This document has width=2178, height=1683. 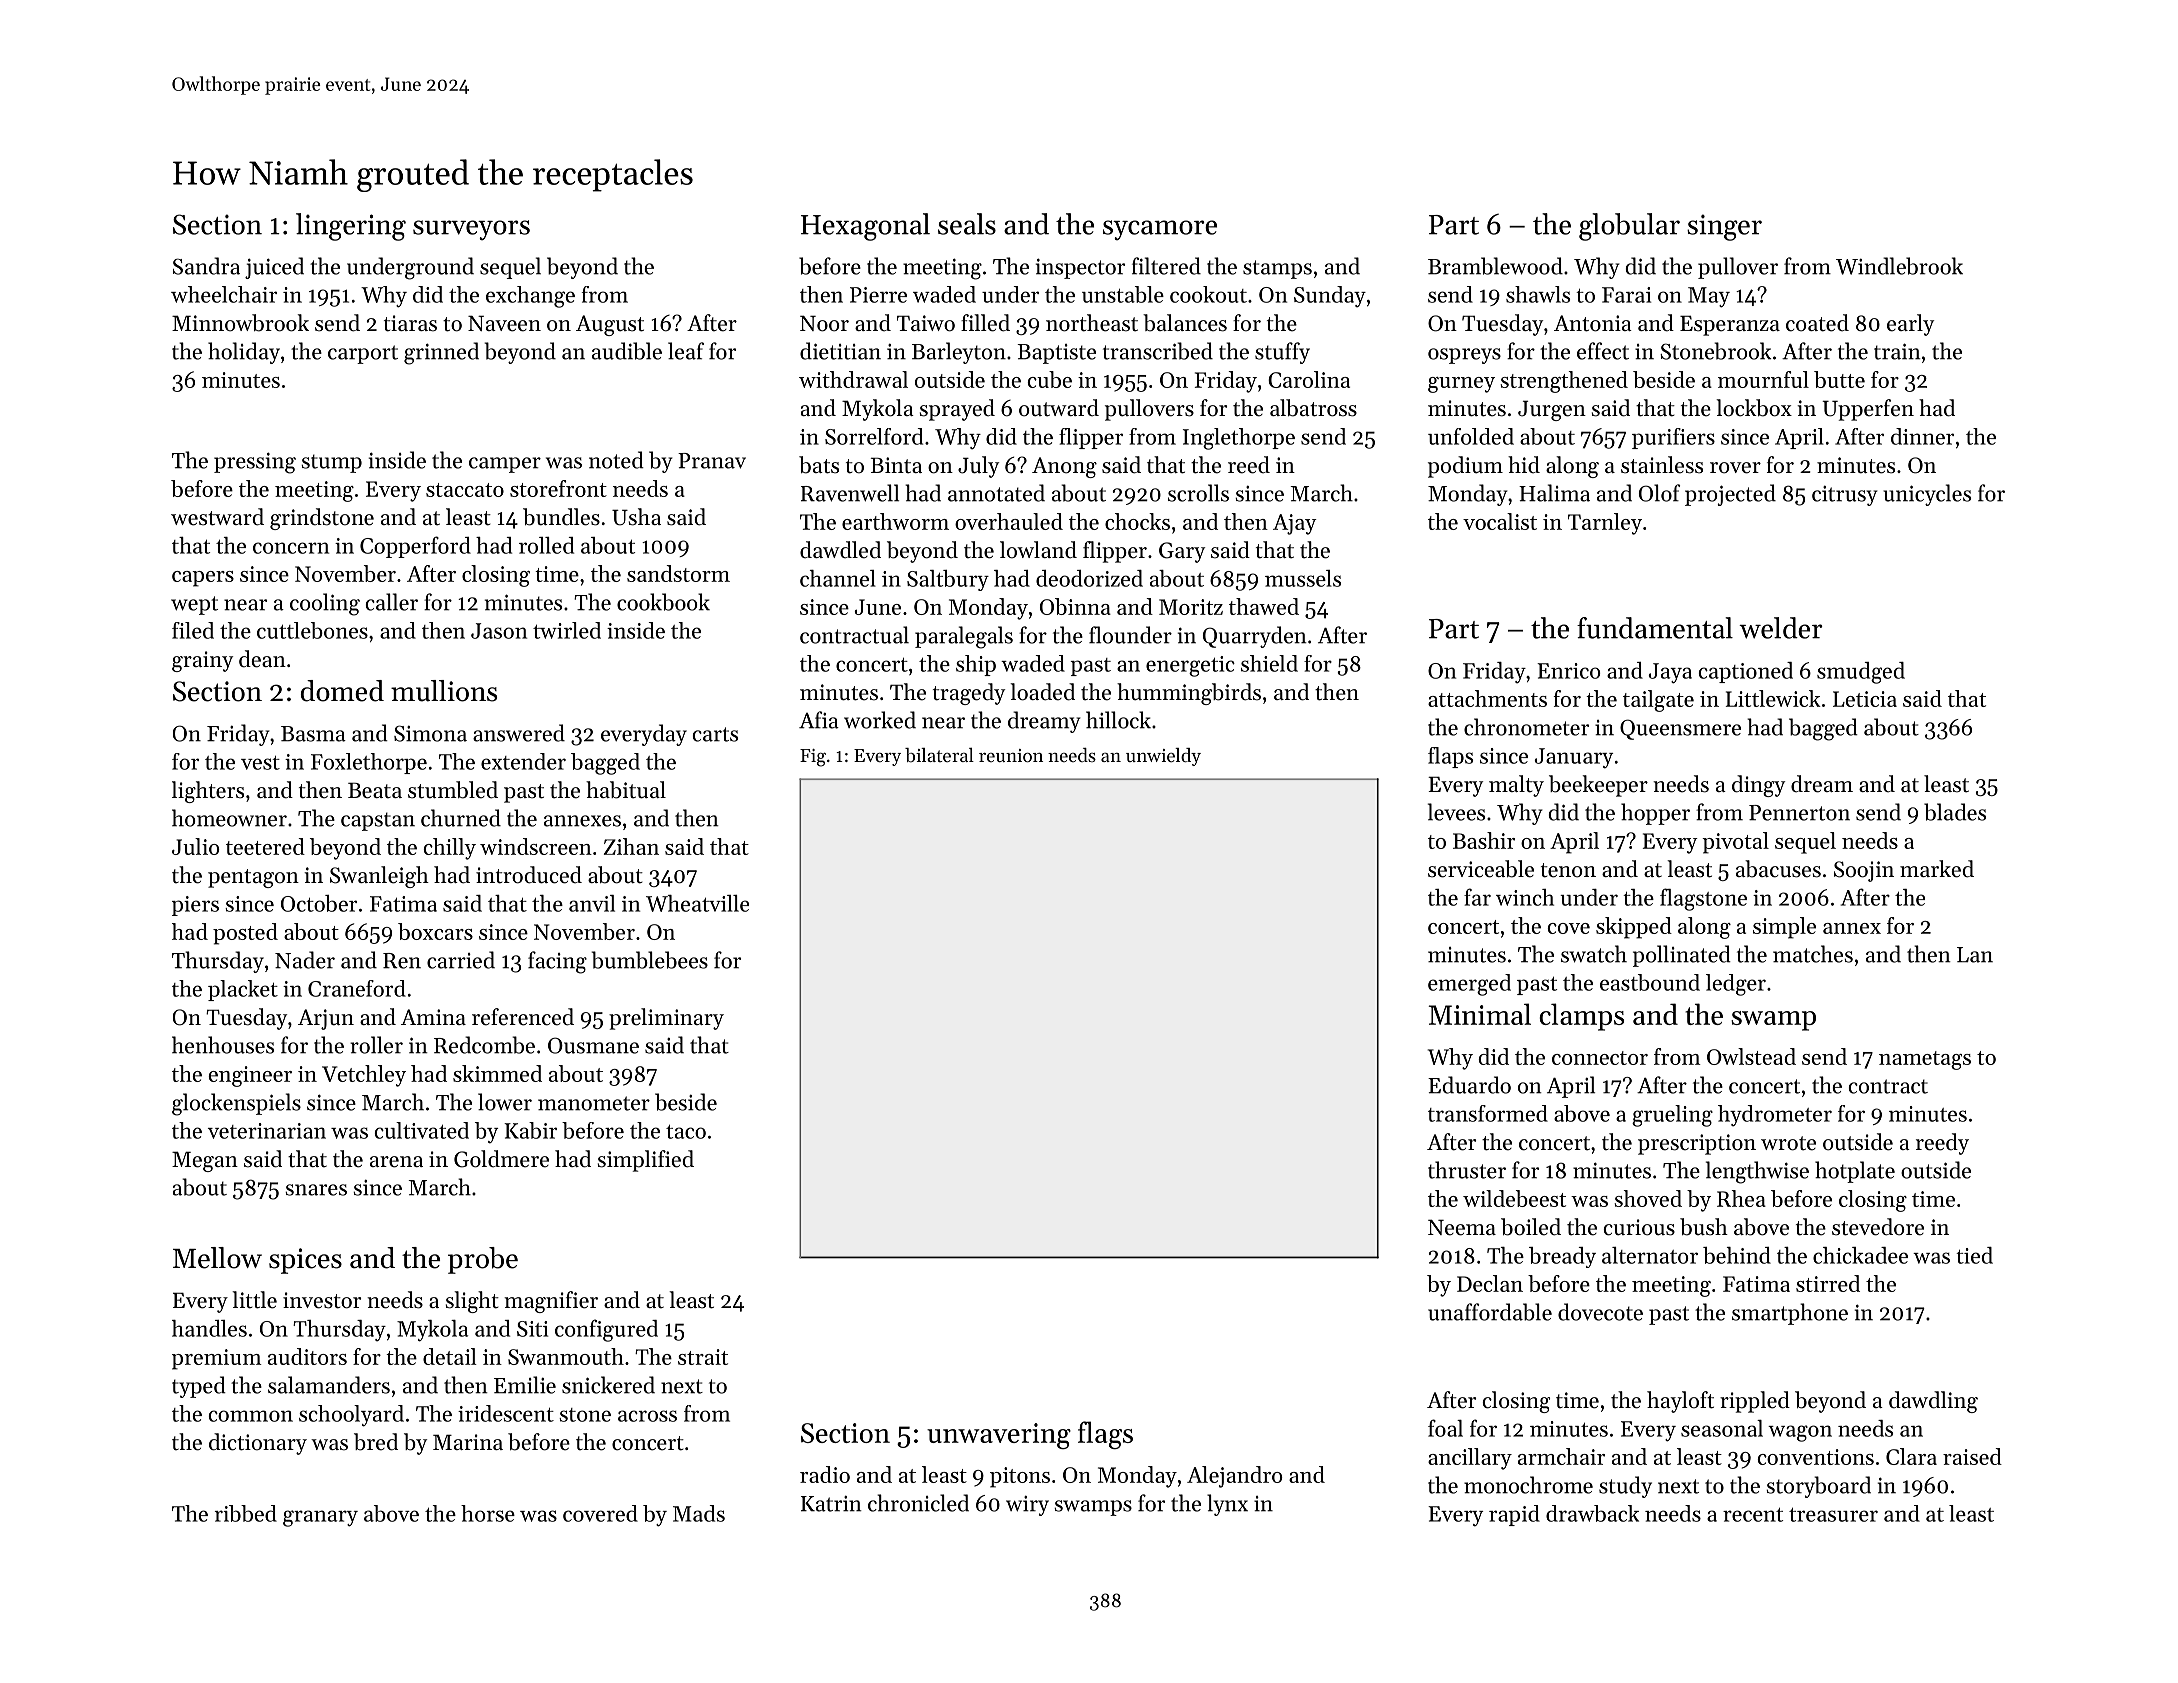 I want to click on configured, so click(x=606, y=1330).
